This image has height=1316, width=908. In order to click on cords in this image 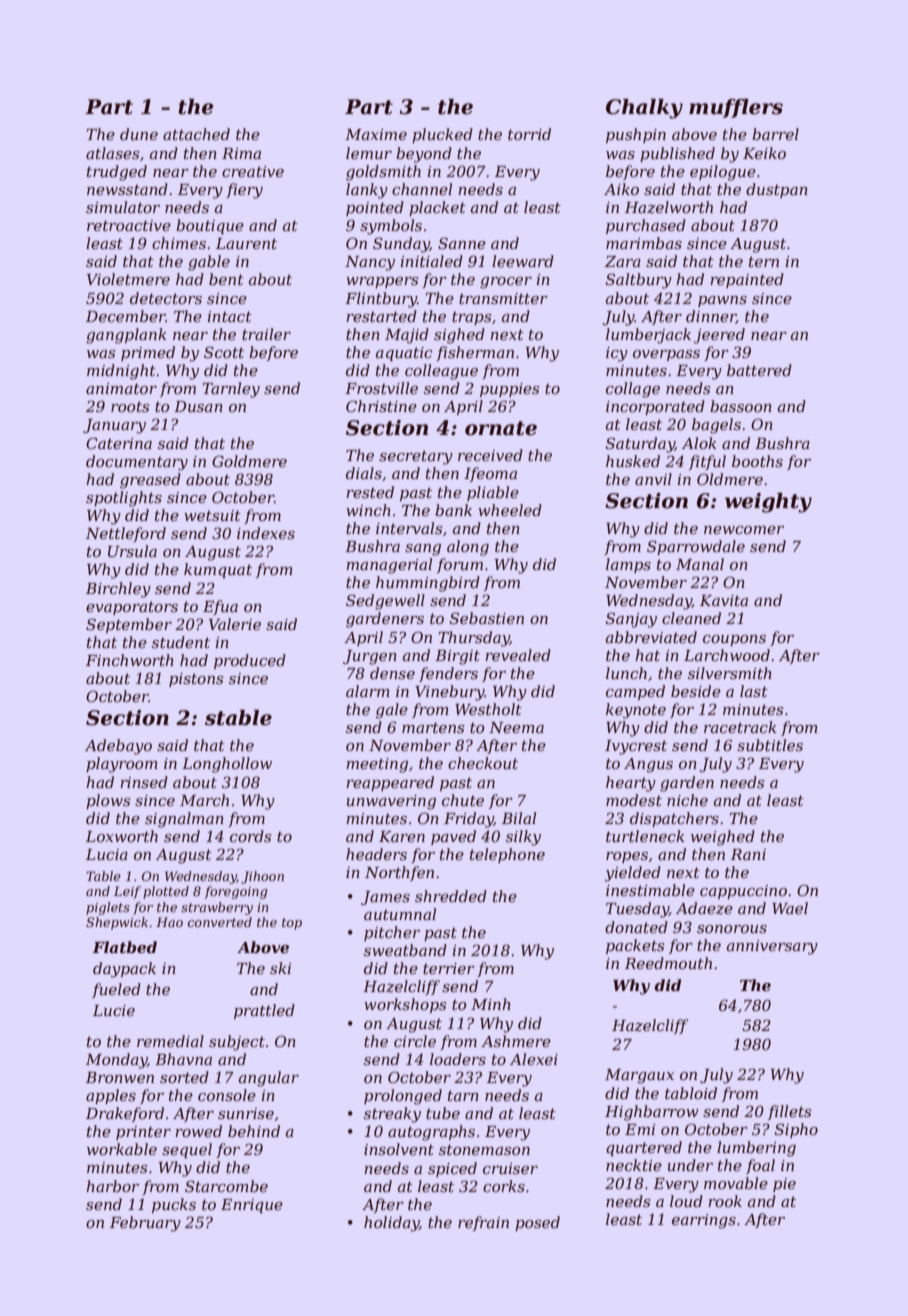, I will do `click(250, 836)`.
